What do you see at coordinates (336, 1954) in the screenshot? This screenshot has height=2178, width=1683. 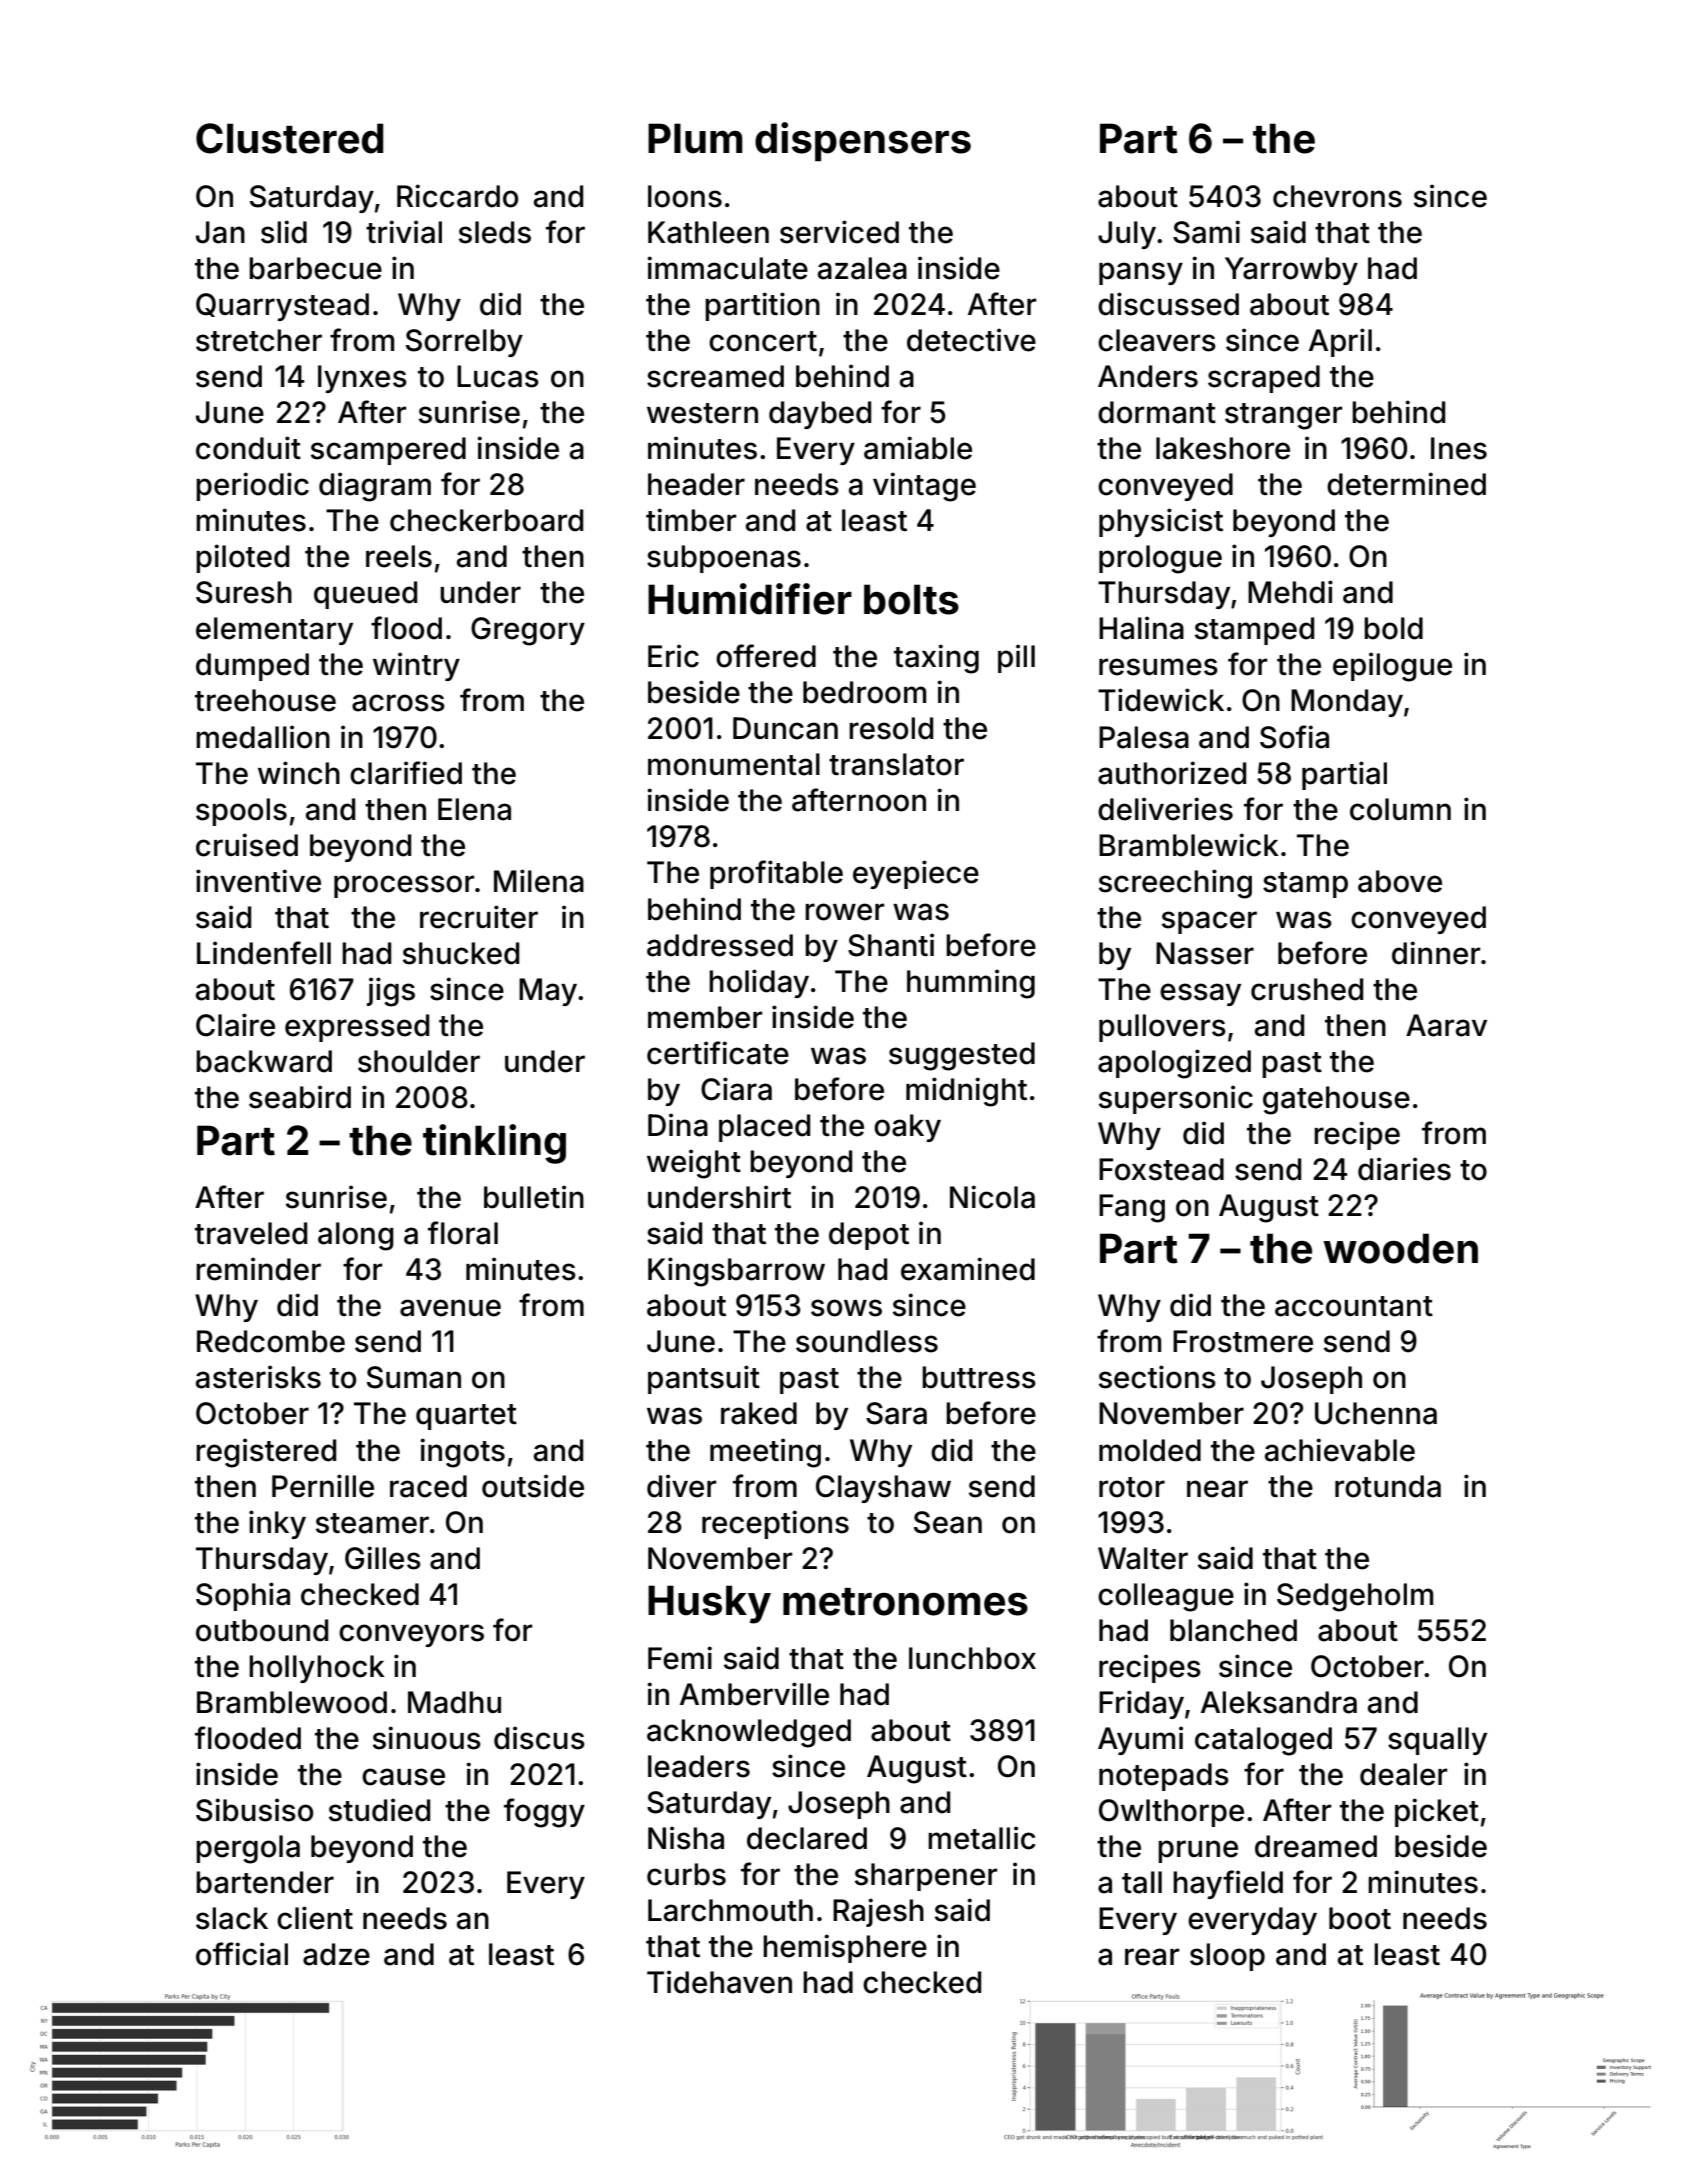 I see `adze` at bounding box center [336, 1954].
